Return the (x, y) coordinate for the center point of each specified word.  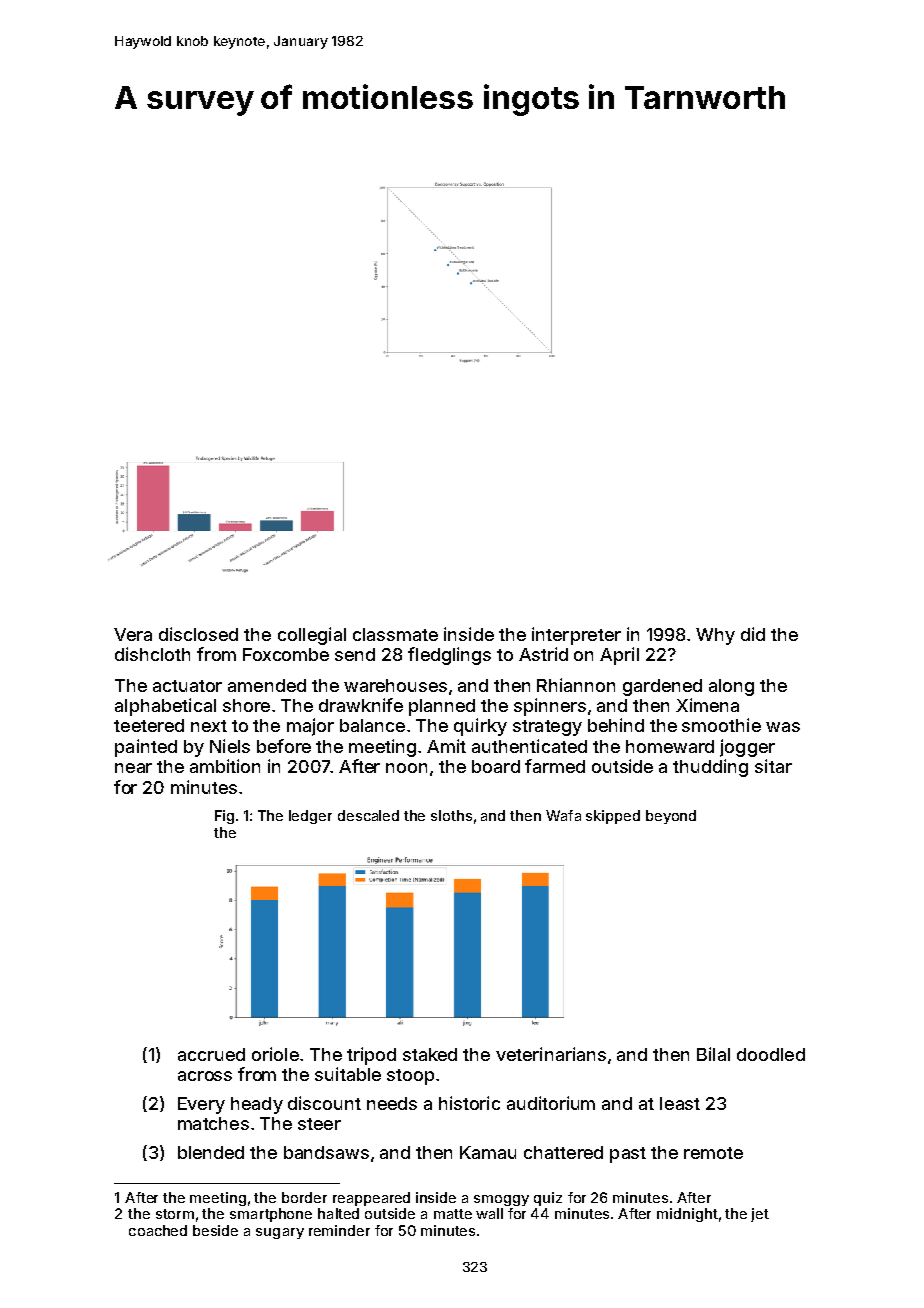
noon (406, 768)
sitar (773, 766)
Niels (230, 746)
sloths (451, 815)
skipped (613, 817)
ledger (310, 817)
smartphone (271, 1215)
